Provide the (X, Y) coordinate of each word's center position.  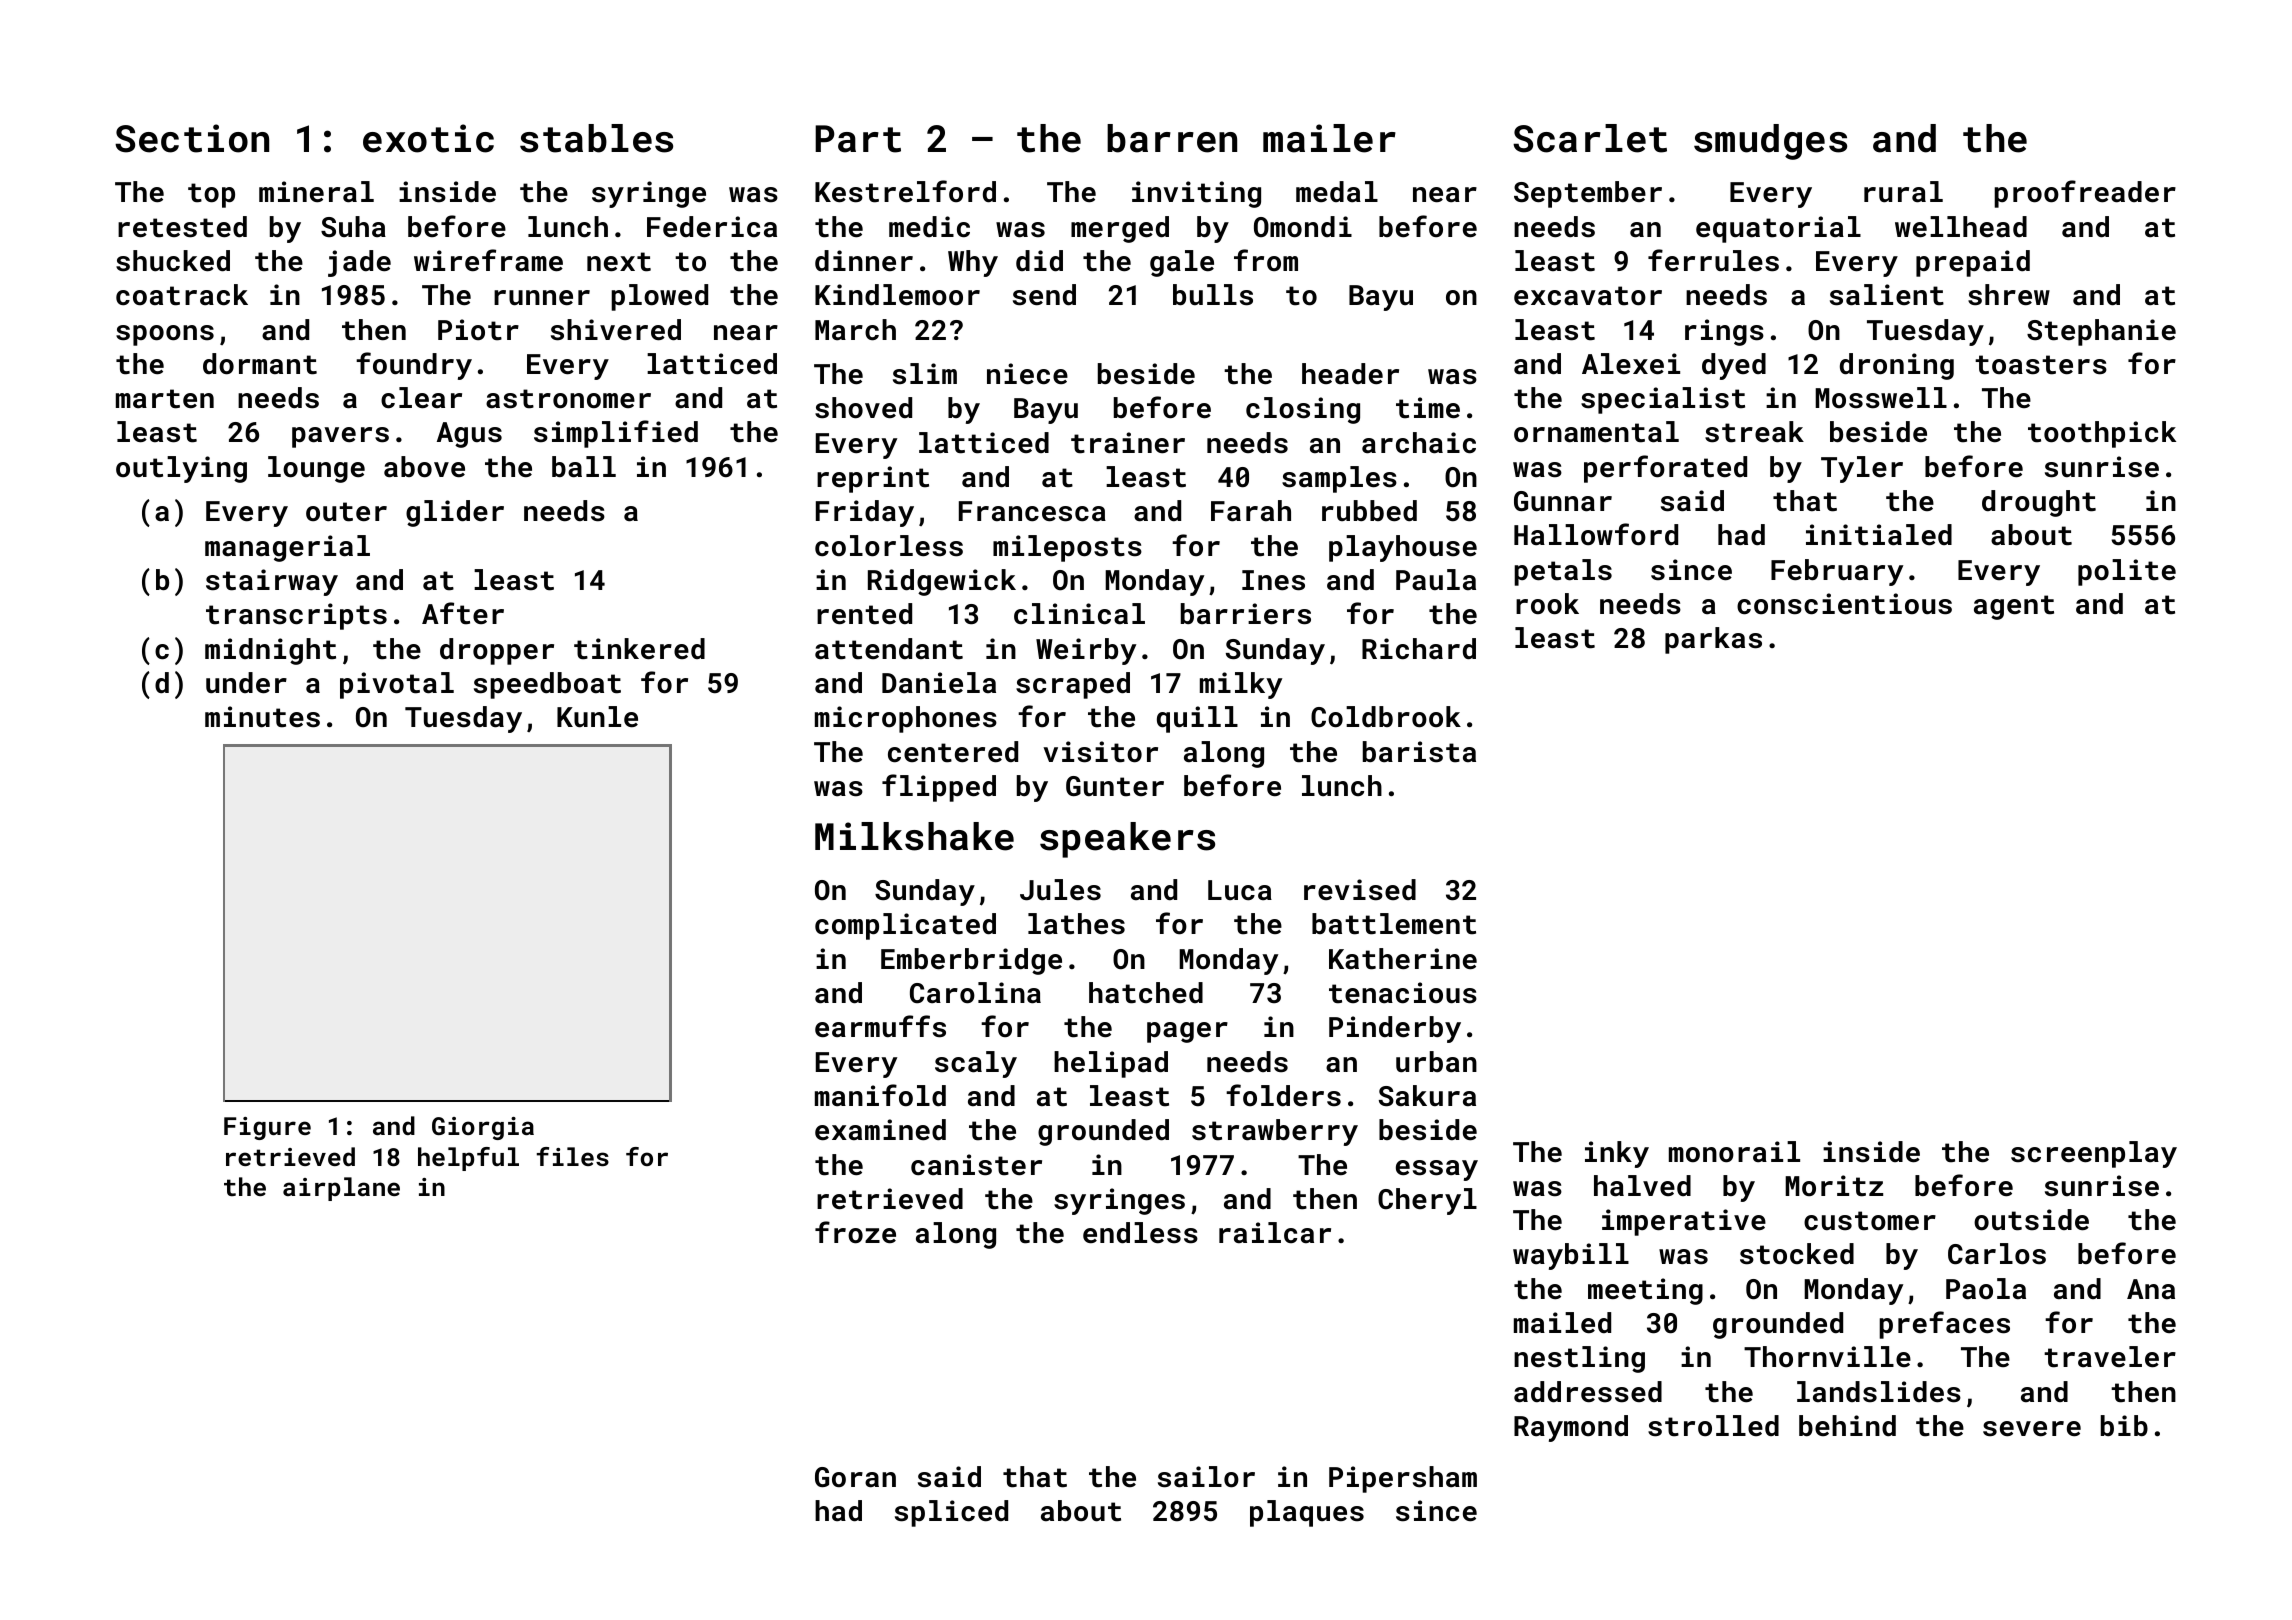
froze (855, 1232)
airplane (341, 1189)
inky (1617, 1154)
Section (192, 138)
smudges (1770, 142)
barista (1419, 752)
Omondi (1303, 227)
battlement (1394, 924)
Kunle (597, 717)
